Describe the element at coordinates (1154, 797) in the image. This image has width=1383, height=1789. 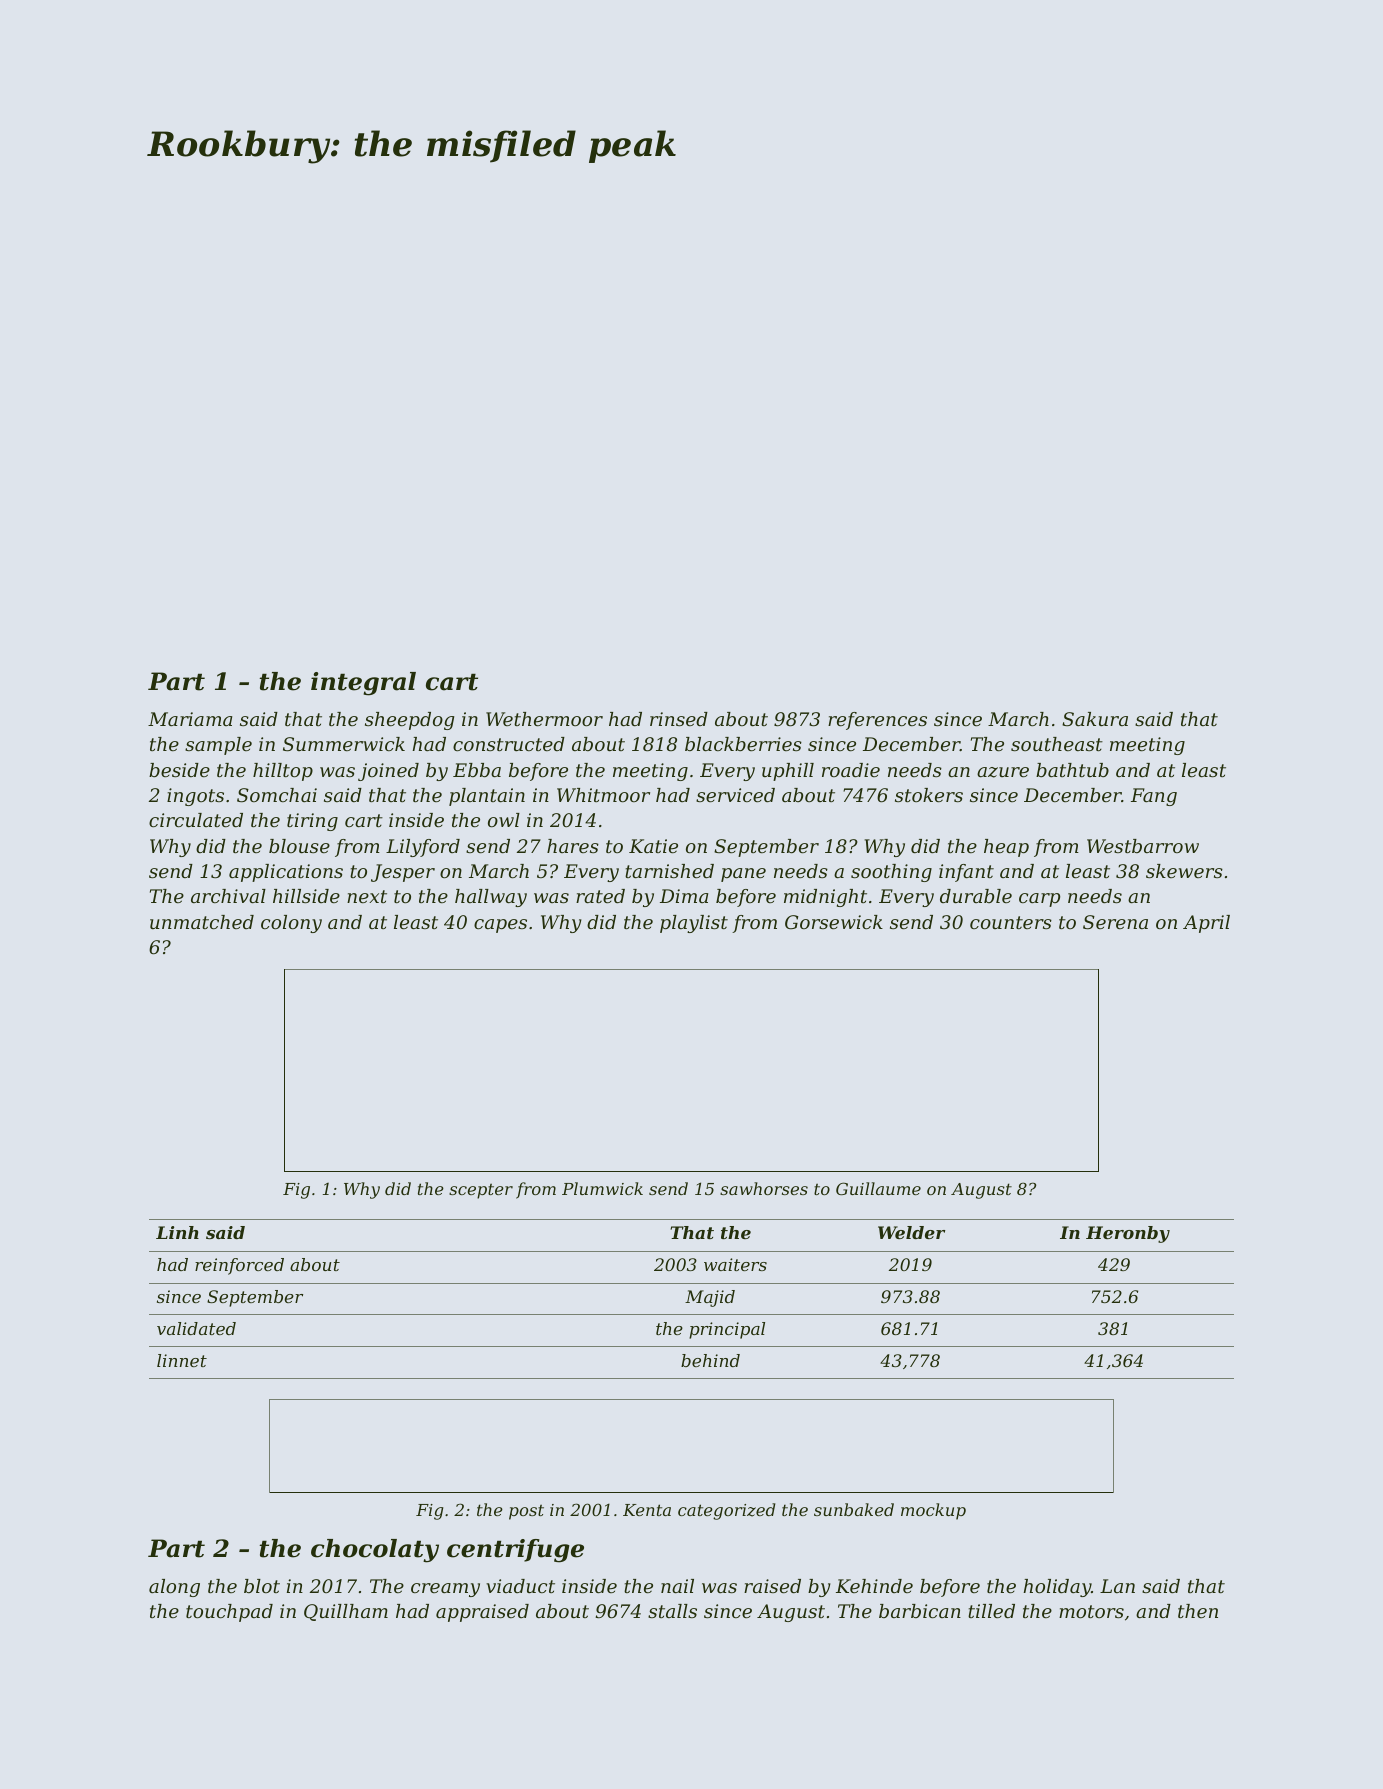
I see `Fang` at that location.
